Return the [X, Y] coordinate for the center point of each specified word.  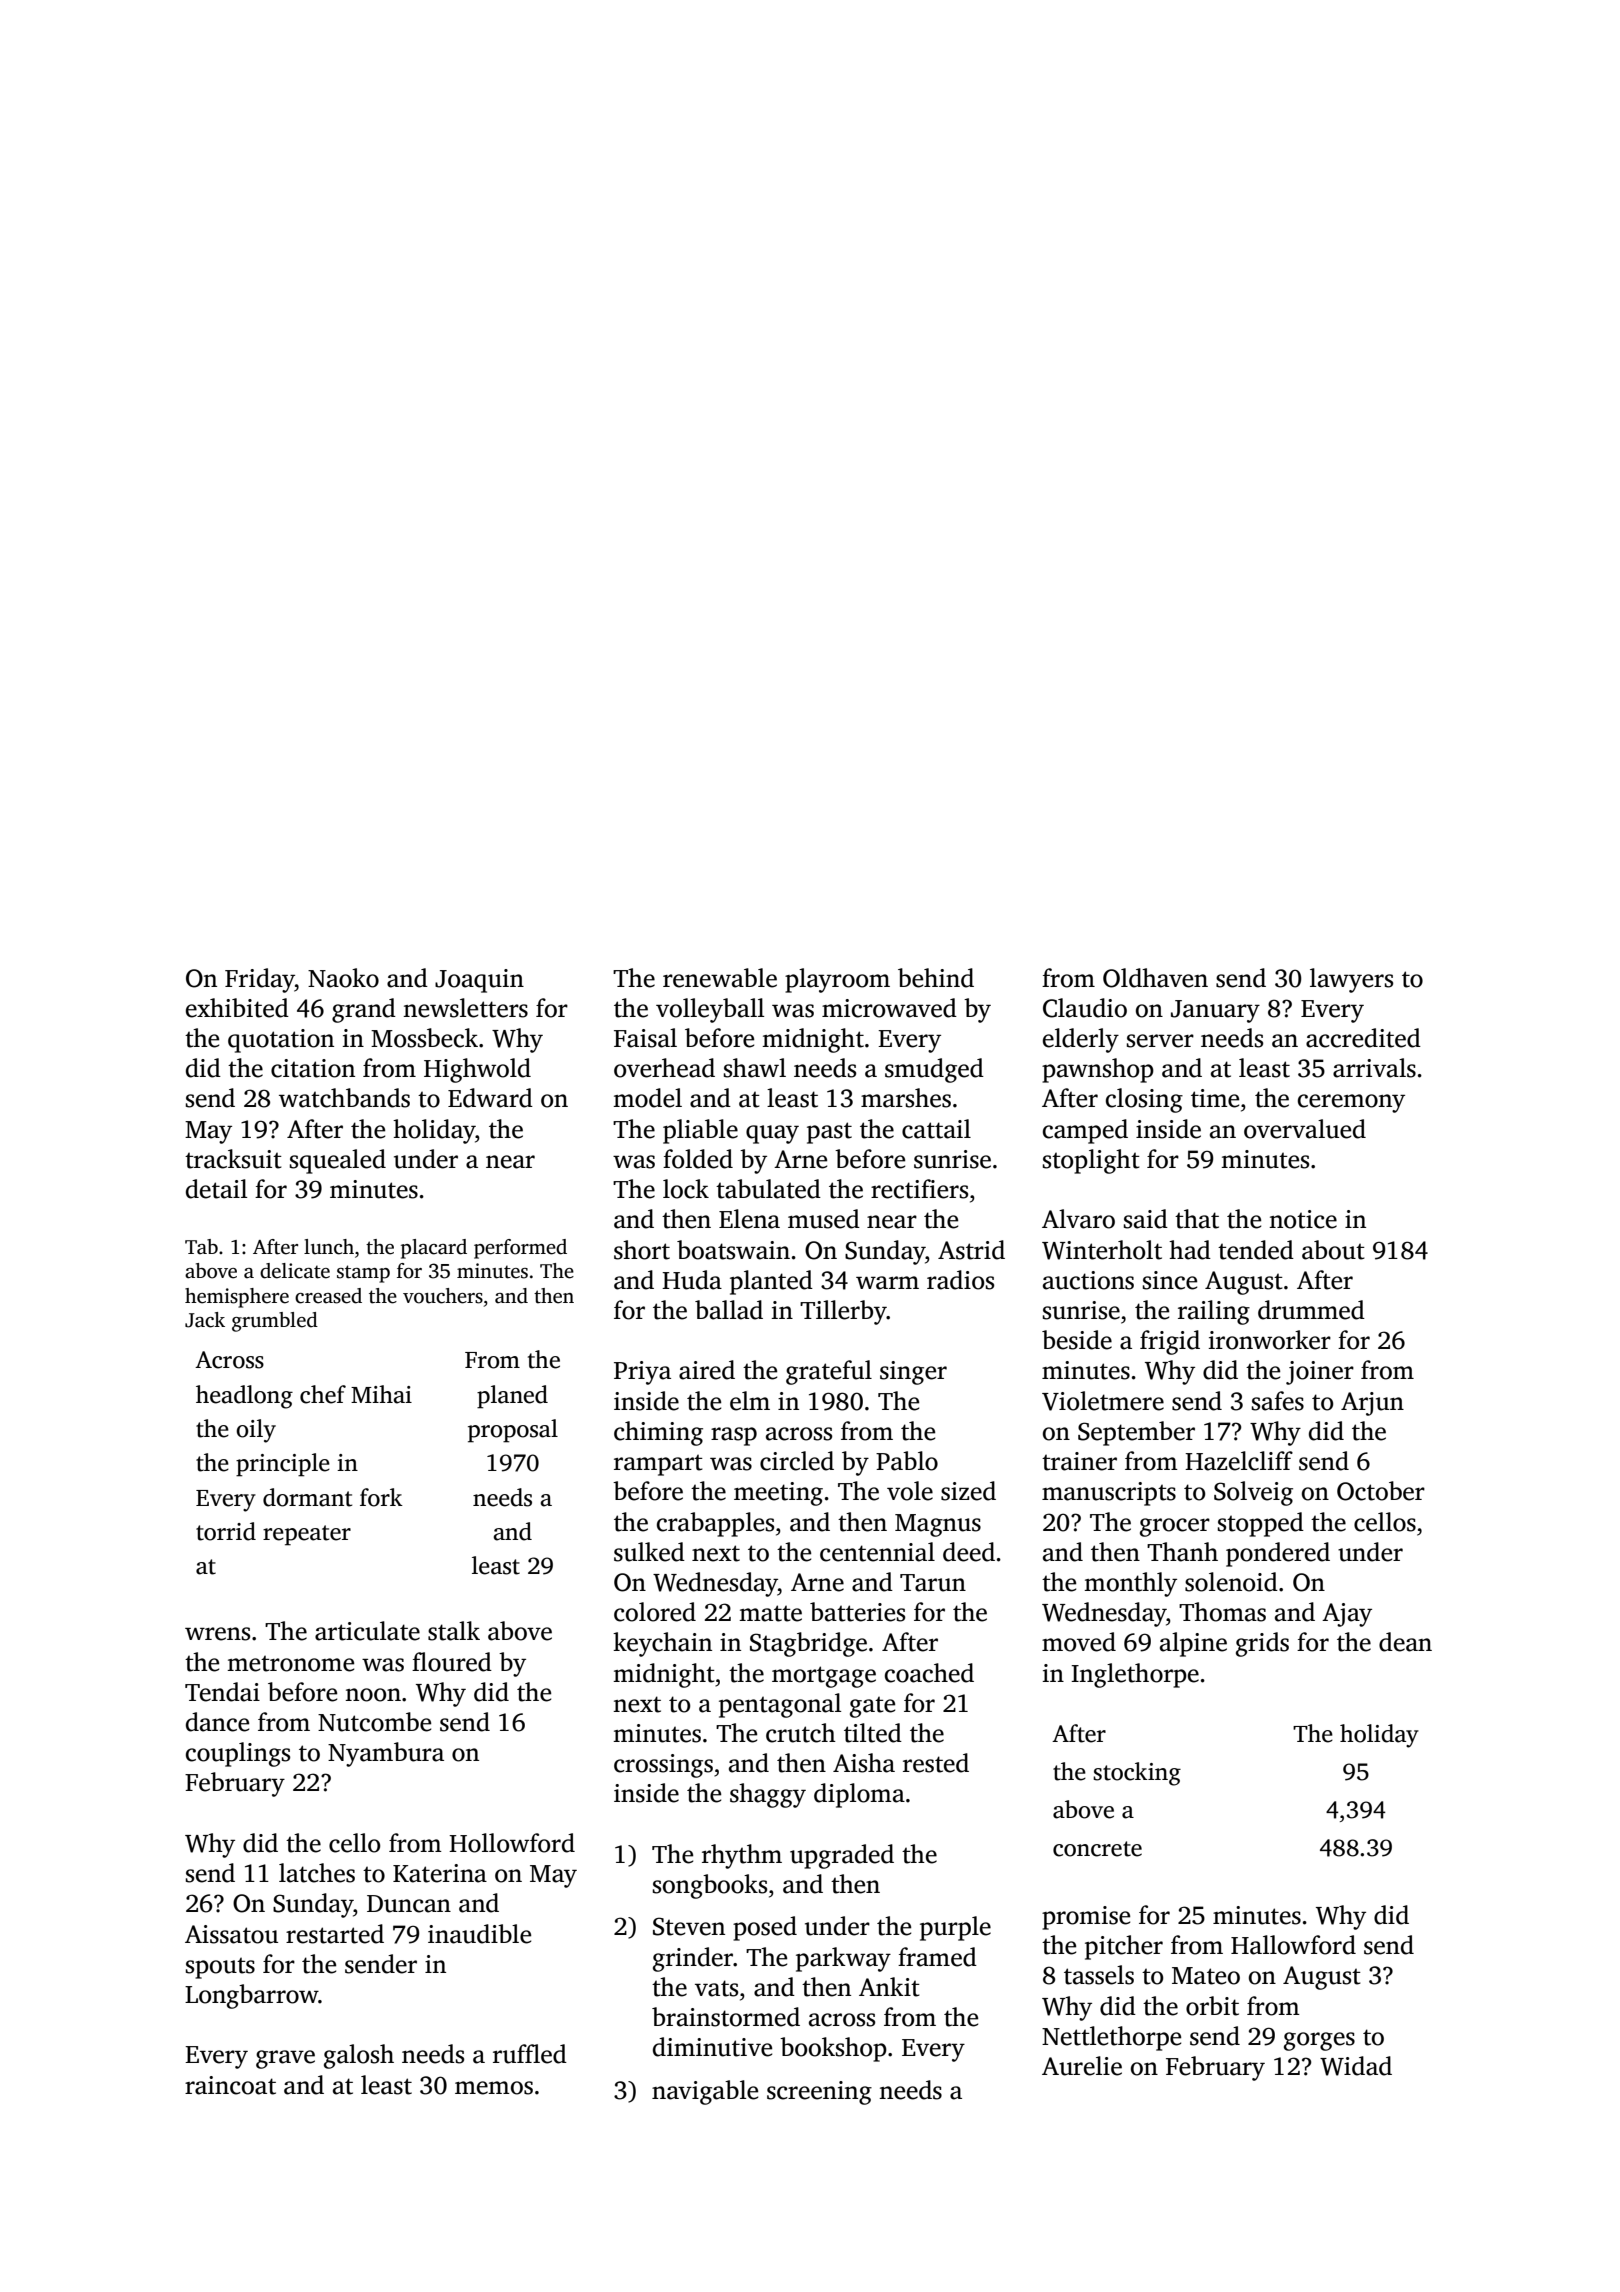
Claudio [1085, 1008]
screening [819, 2093]
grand [364, 1010]
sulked [649, 1552]
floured [452, 1662]
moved [1079, 1642]
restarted [335, 1934]
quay [772, 1134]
